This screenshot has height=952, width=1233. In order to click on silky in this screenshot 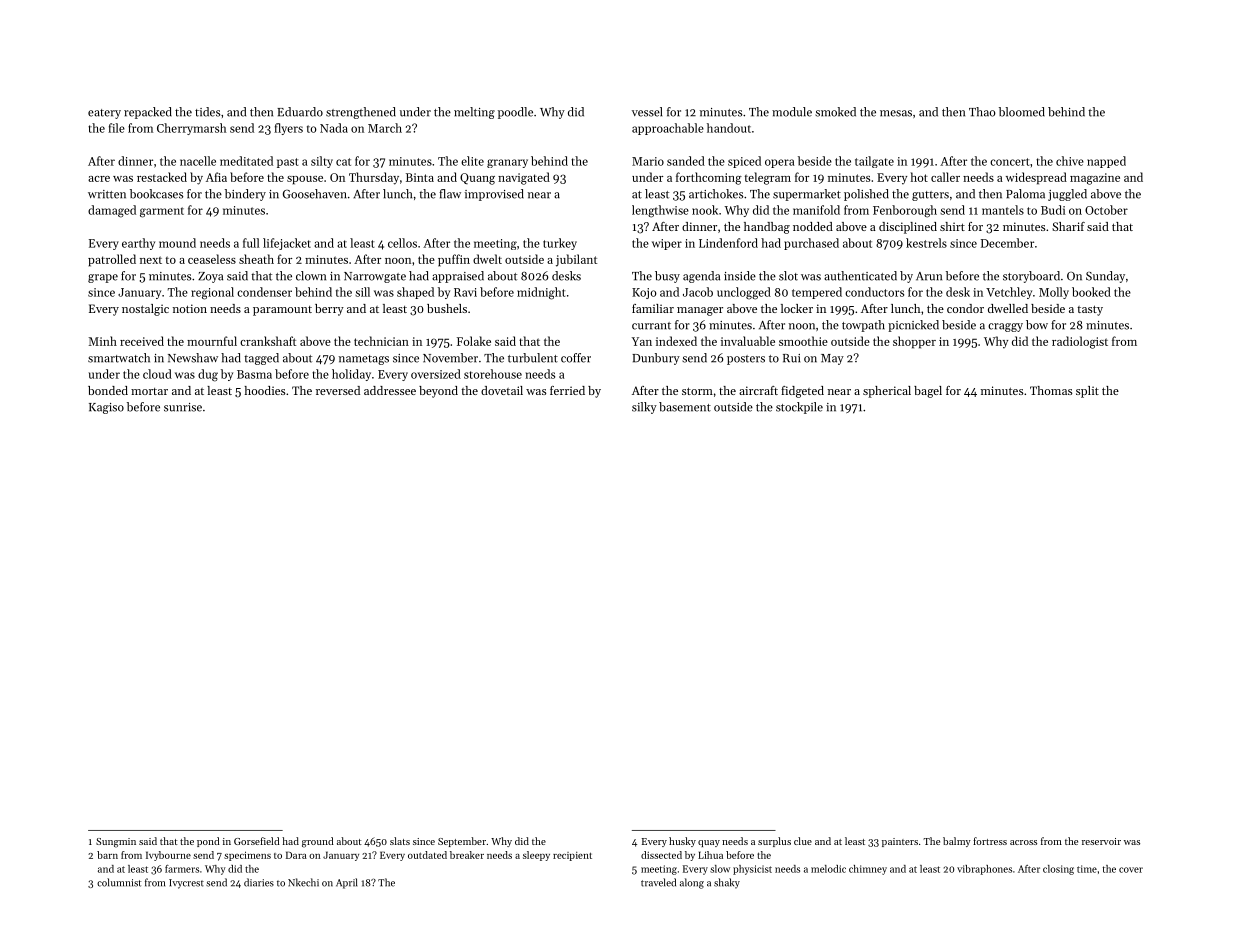, I will do `click(644, 408)`.
